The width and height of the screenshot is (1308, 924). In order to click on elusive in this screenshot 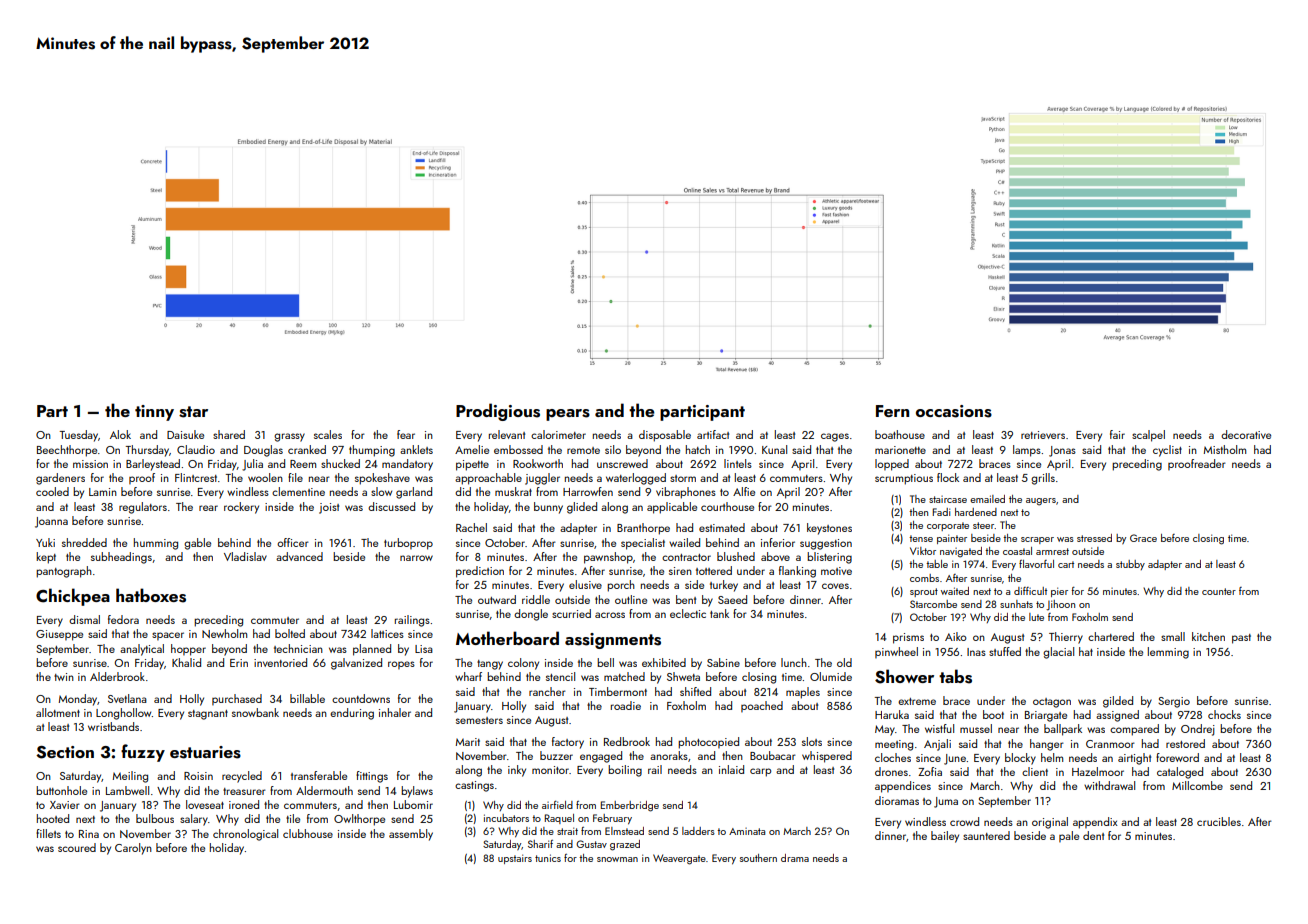, I will do `click(585, 584)`.
